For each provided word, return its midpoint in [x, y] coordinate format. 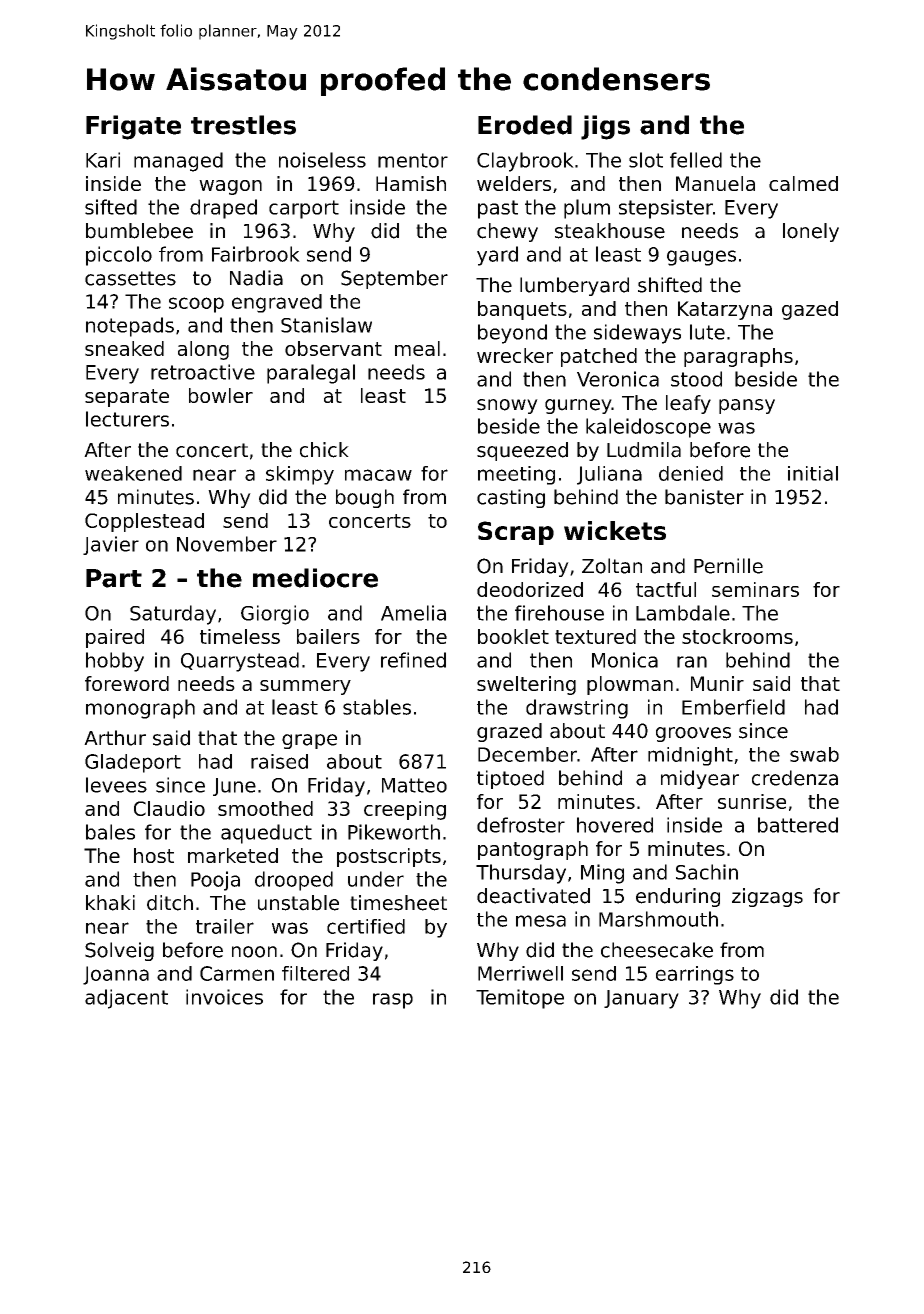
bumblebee [139, 231]
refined [413, 660]
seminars [755, 589]
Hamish [411, 183]
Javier [111, 545]
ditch [170, 903]
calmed [803, 183]
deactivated [533, 896]
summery [305, 687]
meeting [516, 475]
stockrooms [737, 636]
